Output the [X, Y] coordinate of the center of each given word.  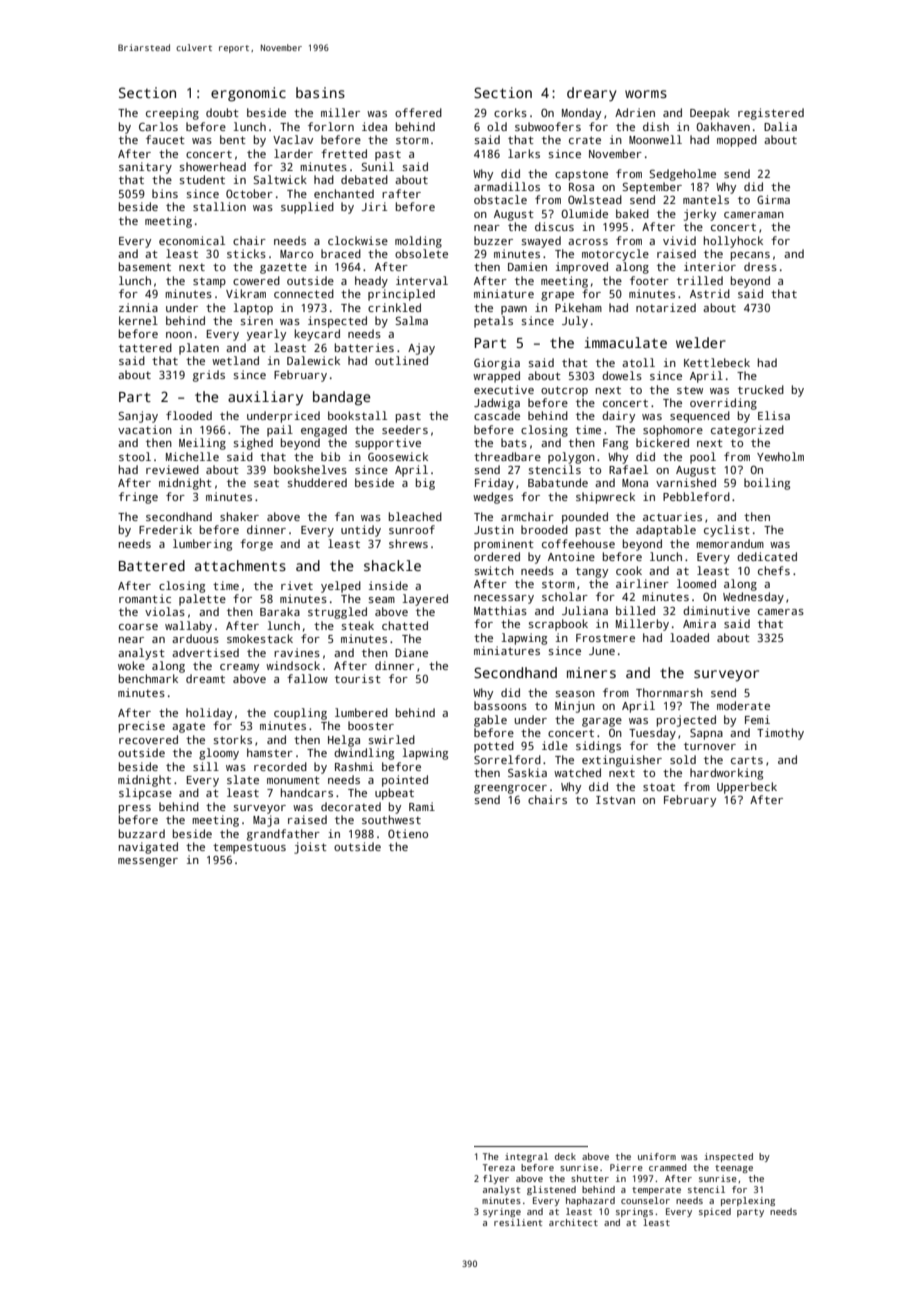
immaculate [625, 342]
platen [199, 349]
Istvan [615, 800]
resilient [518, 1222]
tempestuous [249, 848]
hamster [270, 752]
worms [646, 94]
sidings [598, 747]
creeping [172, 114]
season [575, 694]
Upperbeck [747, 788]
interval [422, 280]
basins [320, 92]
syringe [502, 1212]
